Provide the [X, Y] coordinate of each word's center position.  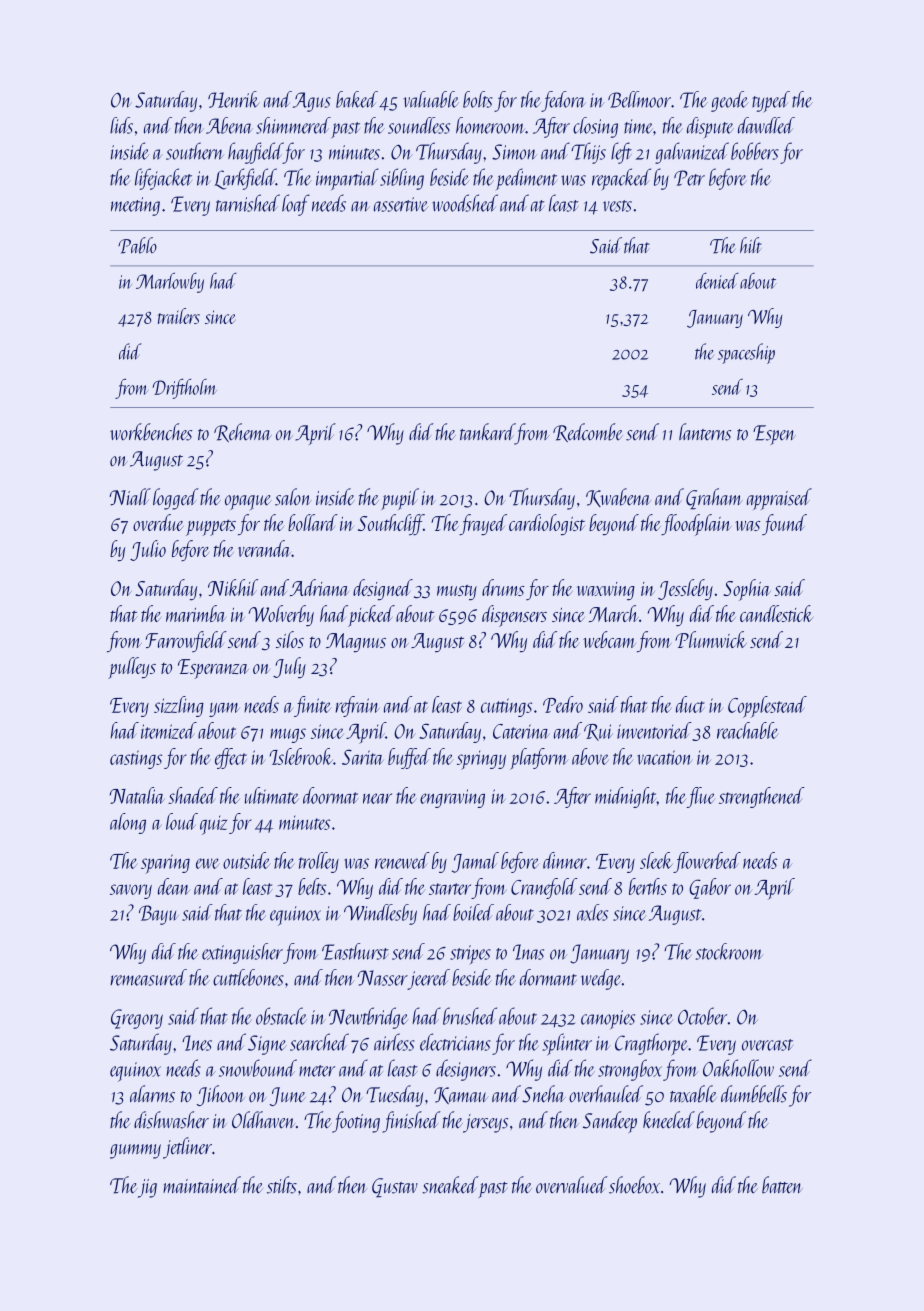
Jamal [475, 862]
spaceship [746, 353]
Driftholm [184, 389]
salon [293, 497]
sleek [656, 860]
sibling [402, 179]
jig [147, 1188]
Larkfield [245, 179]
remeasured [149, 977]
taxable [693, 1094]
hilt [751, 245]
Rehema [243, 432]
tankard [487, 431]
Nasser [382, 978]
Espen [774, 435]
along [128, 823]
